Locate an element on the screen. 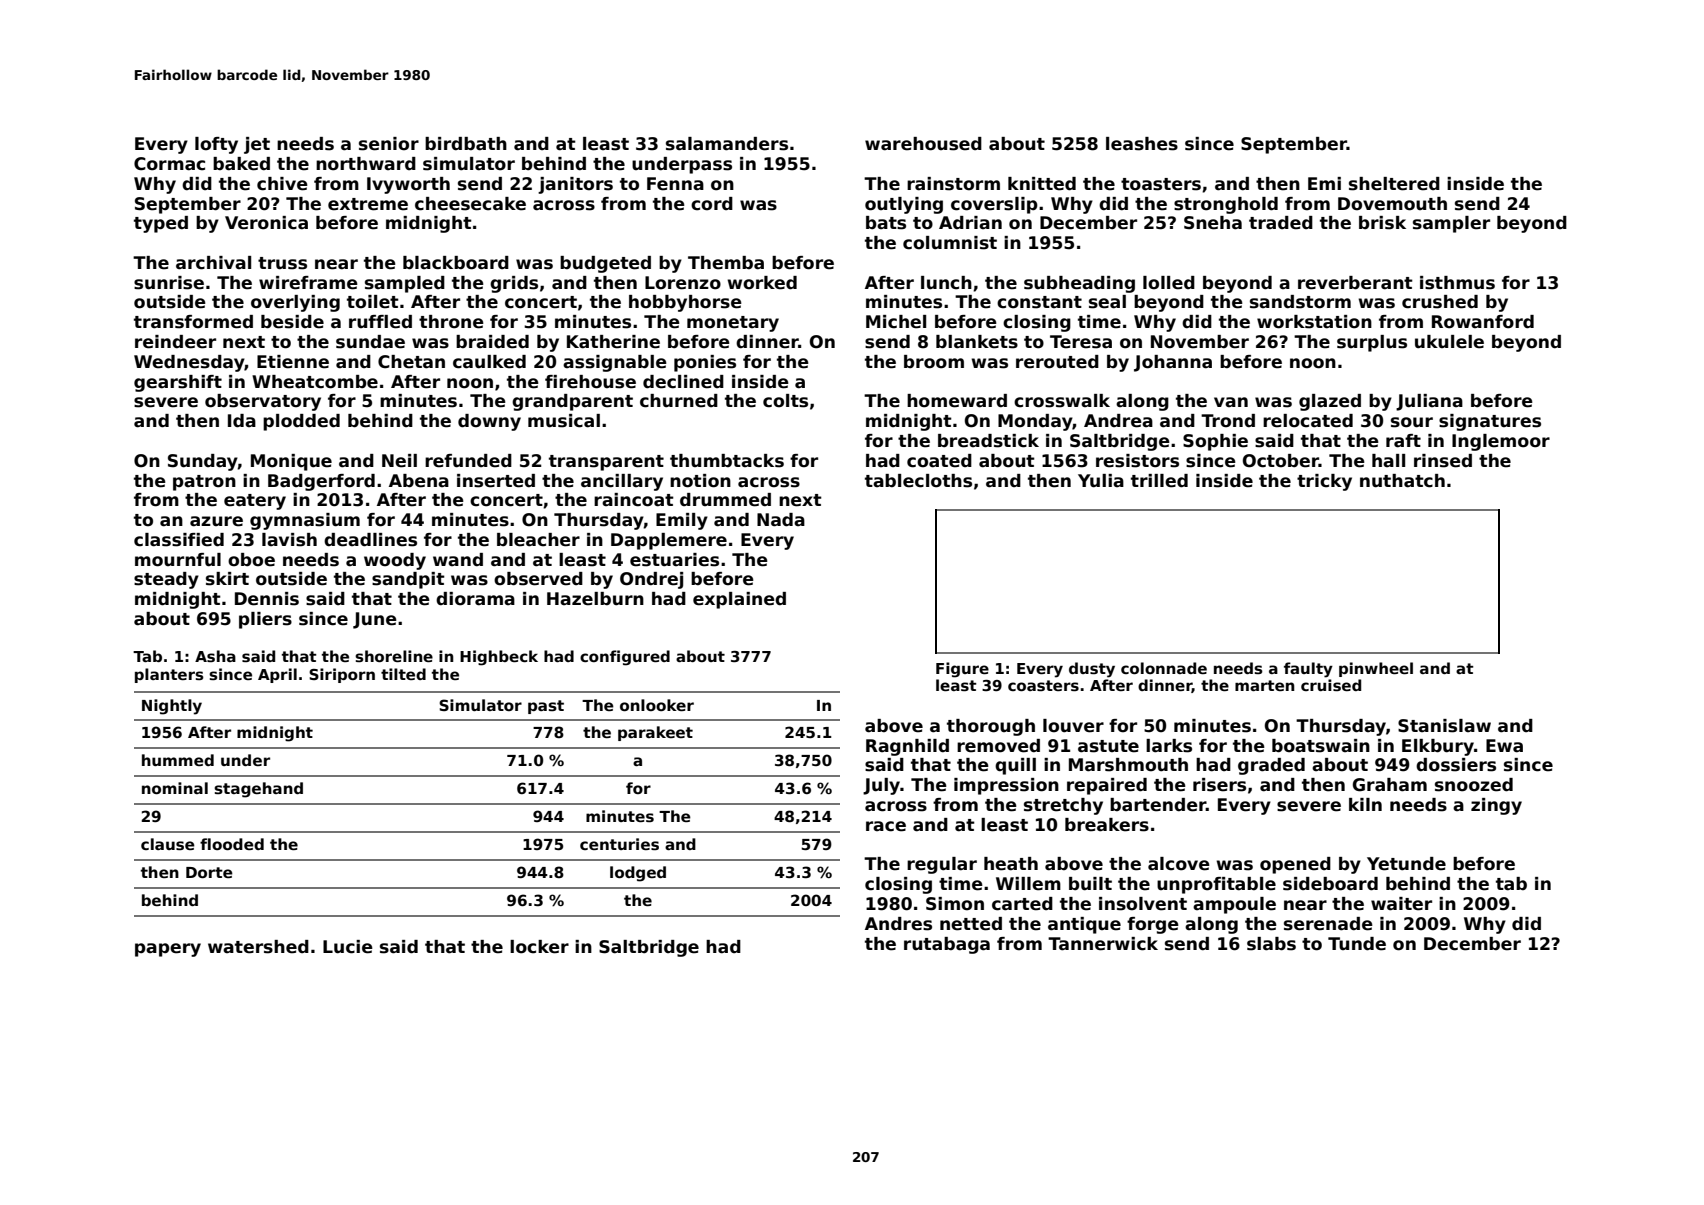 The image size is (1704, 1205). coated is located at coordinates (939, 461).
